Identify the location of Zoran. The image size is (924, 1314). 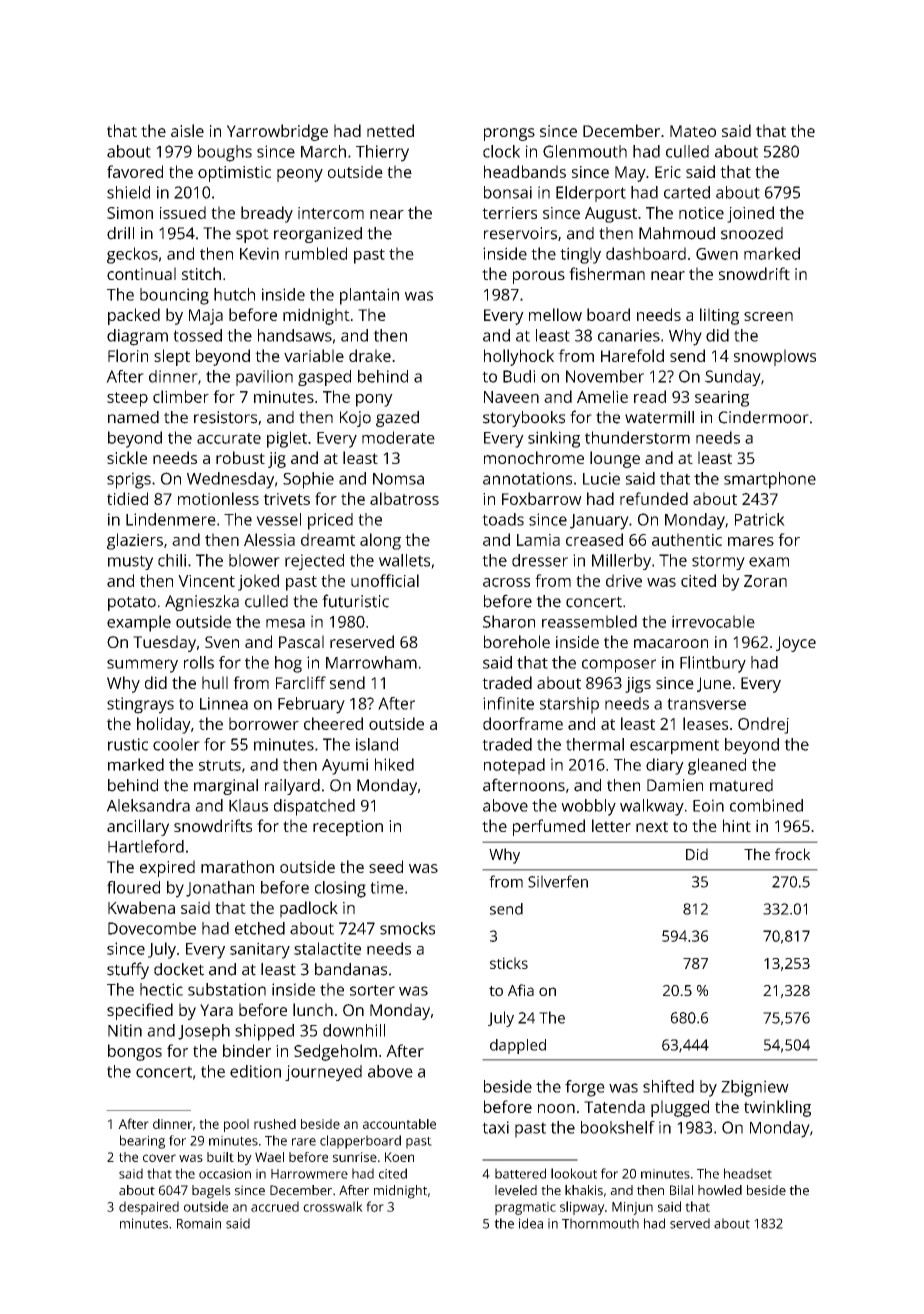
(765, 581).
